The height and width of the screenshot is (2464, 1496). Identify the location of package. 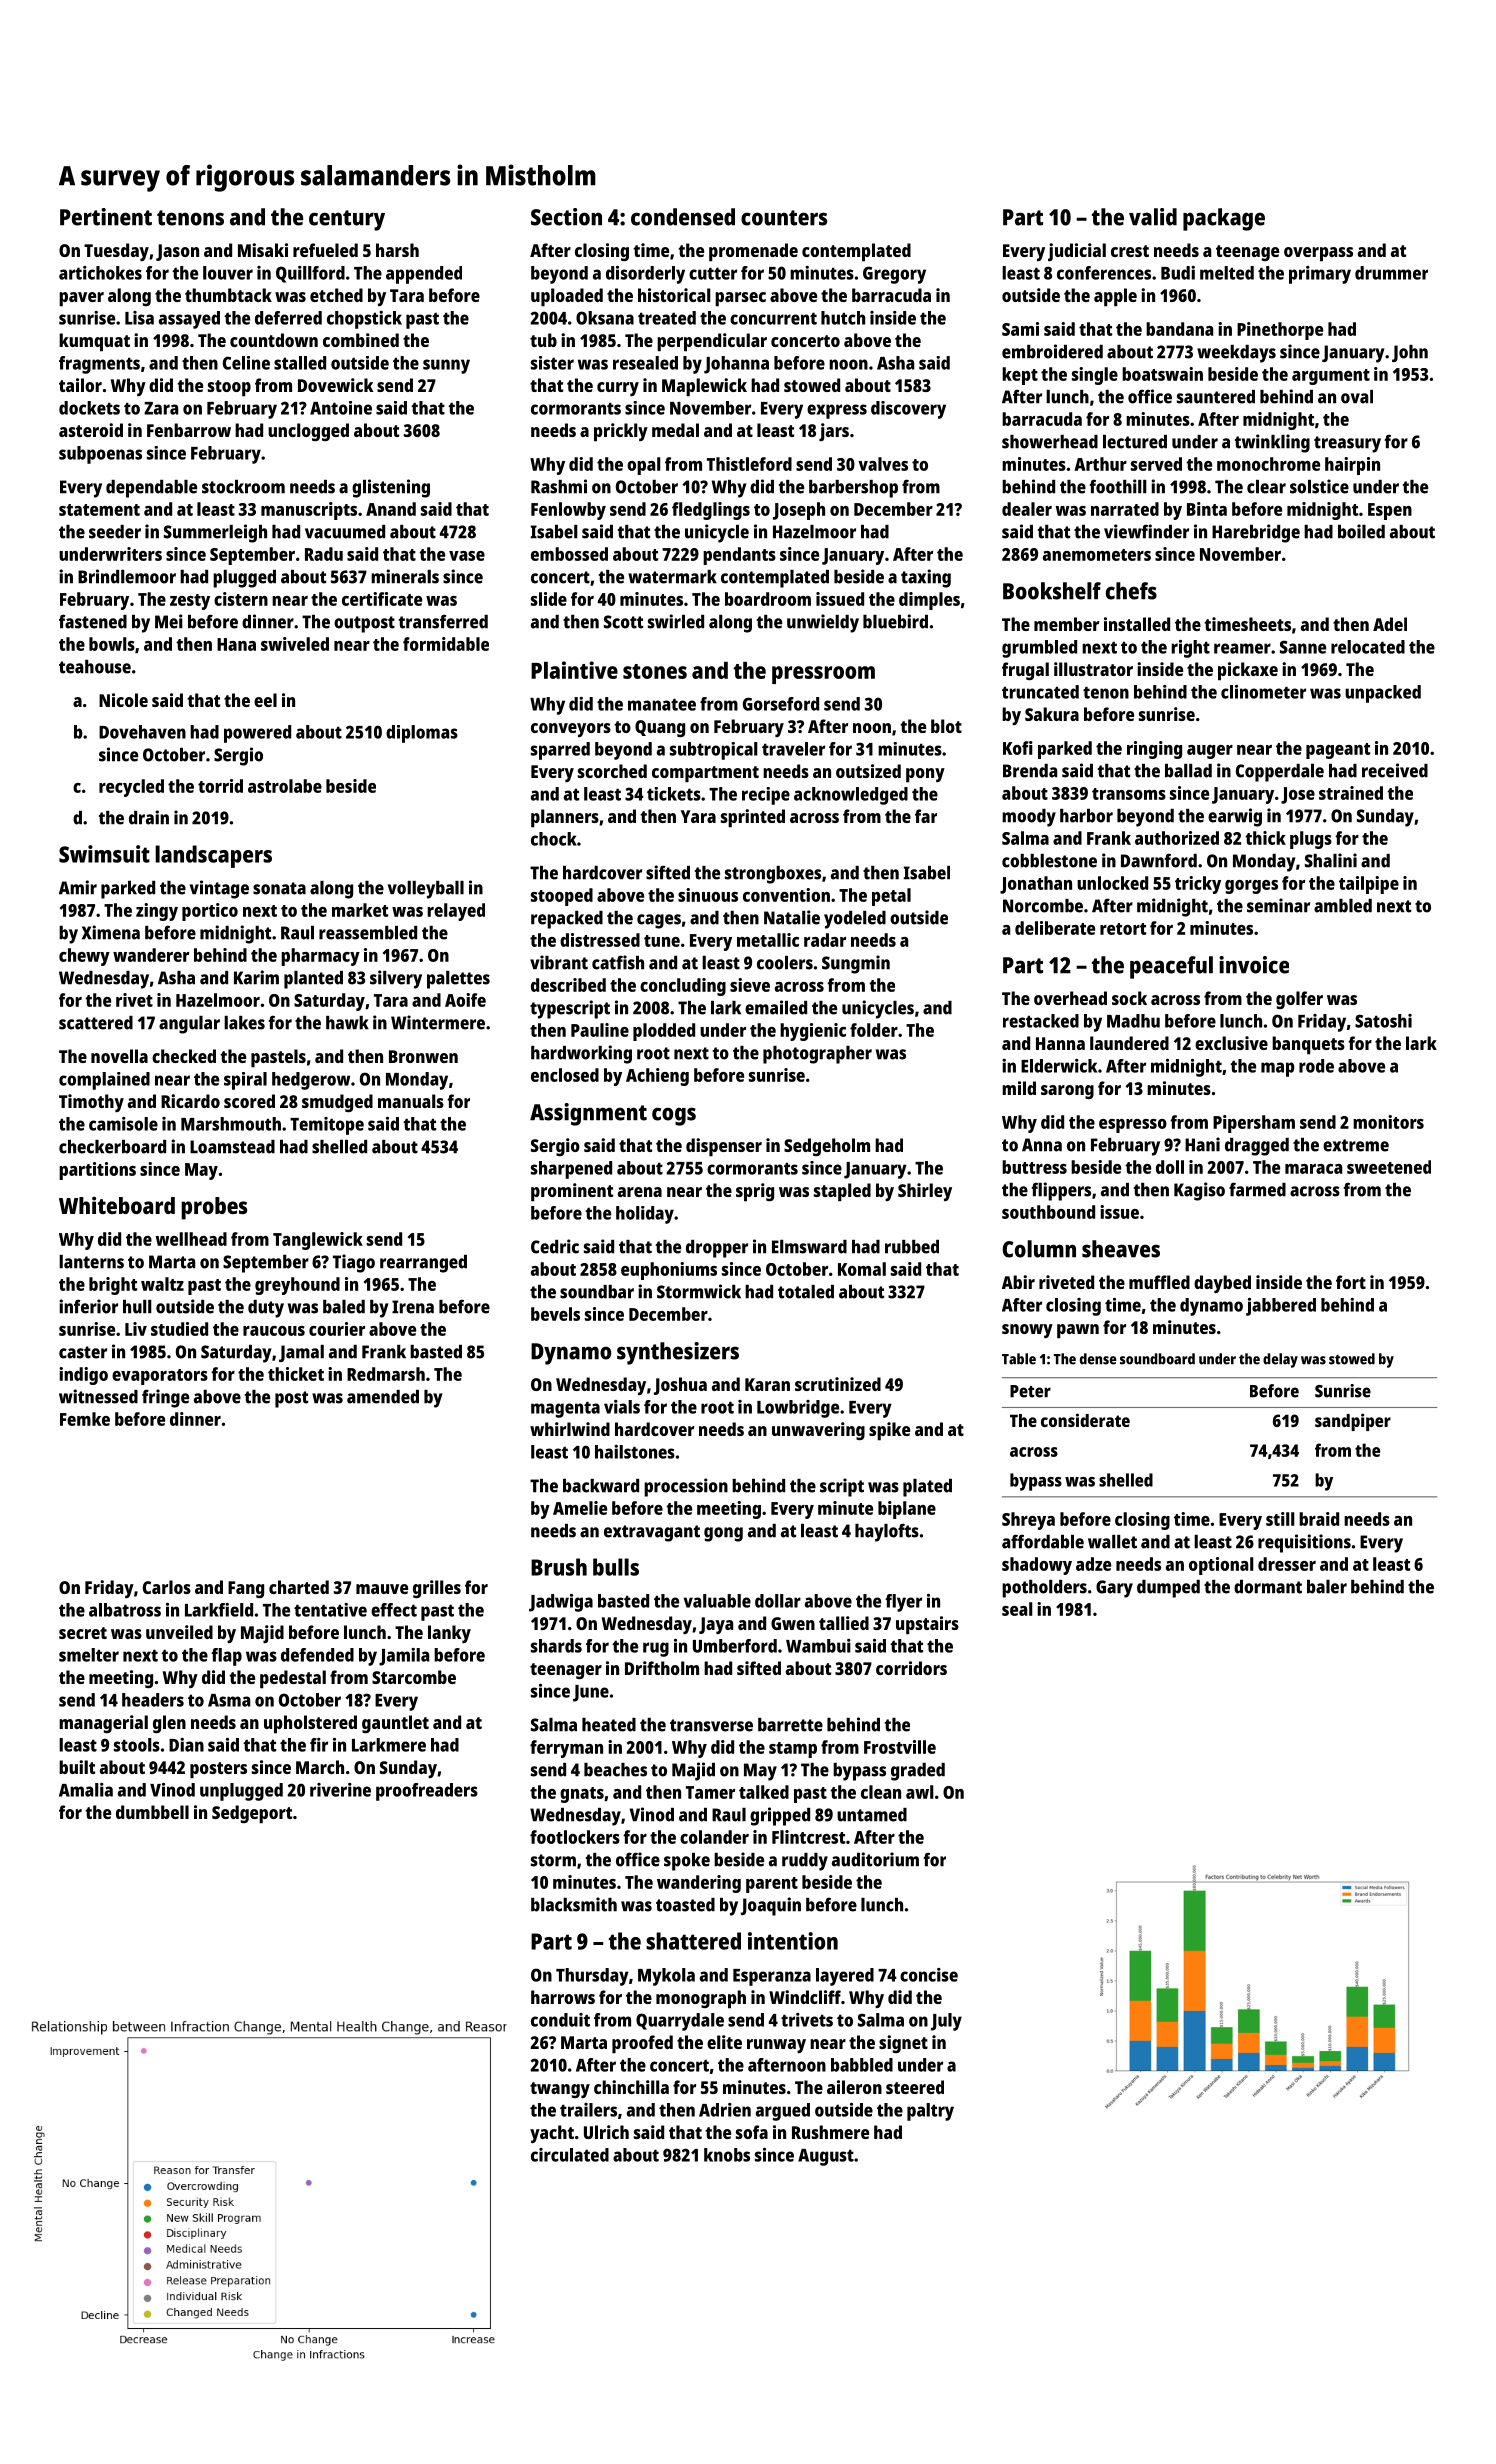
(1224, 219).
